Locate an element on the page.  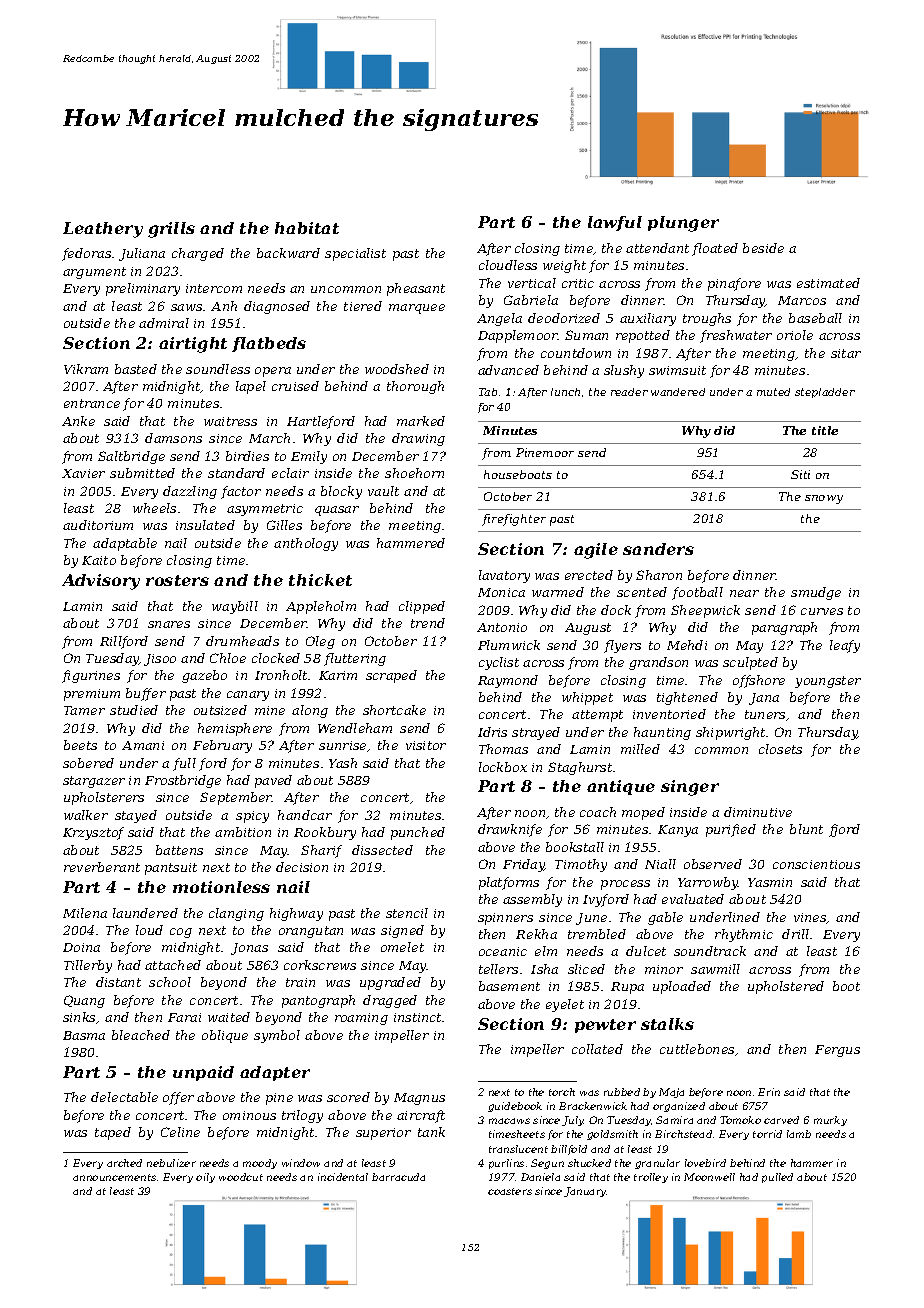
stayed is located at coordinates (136, 816).
